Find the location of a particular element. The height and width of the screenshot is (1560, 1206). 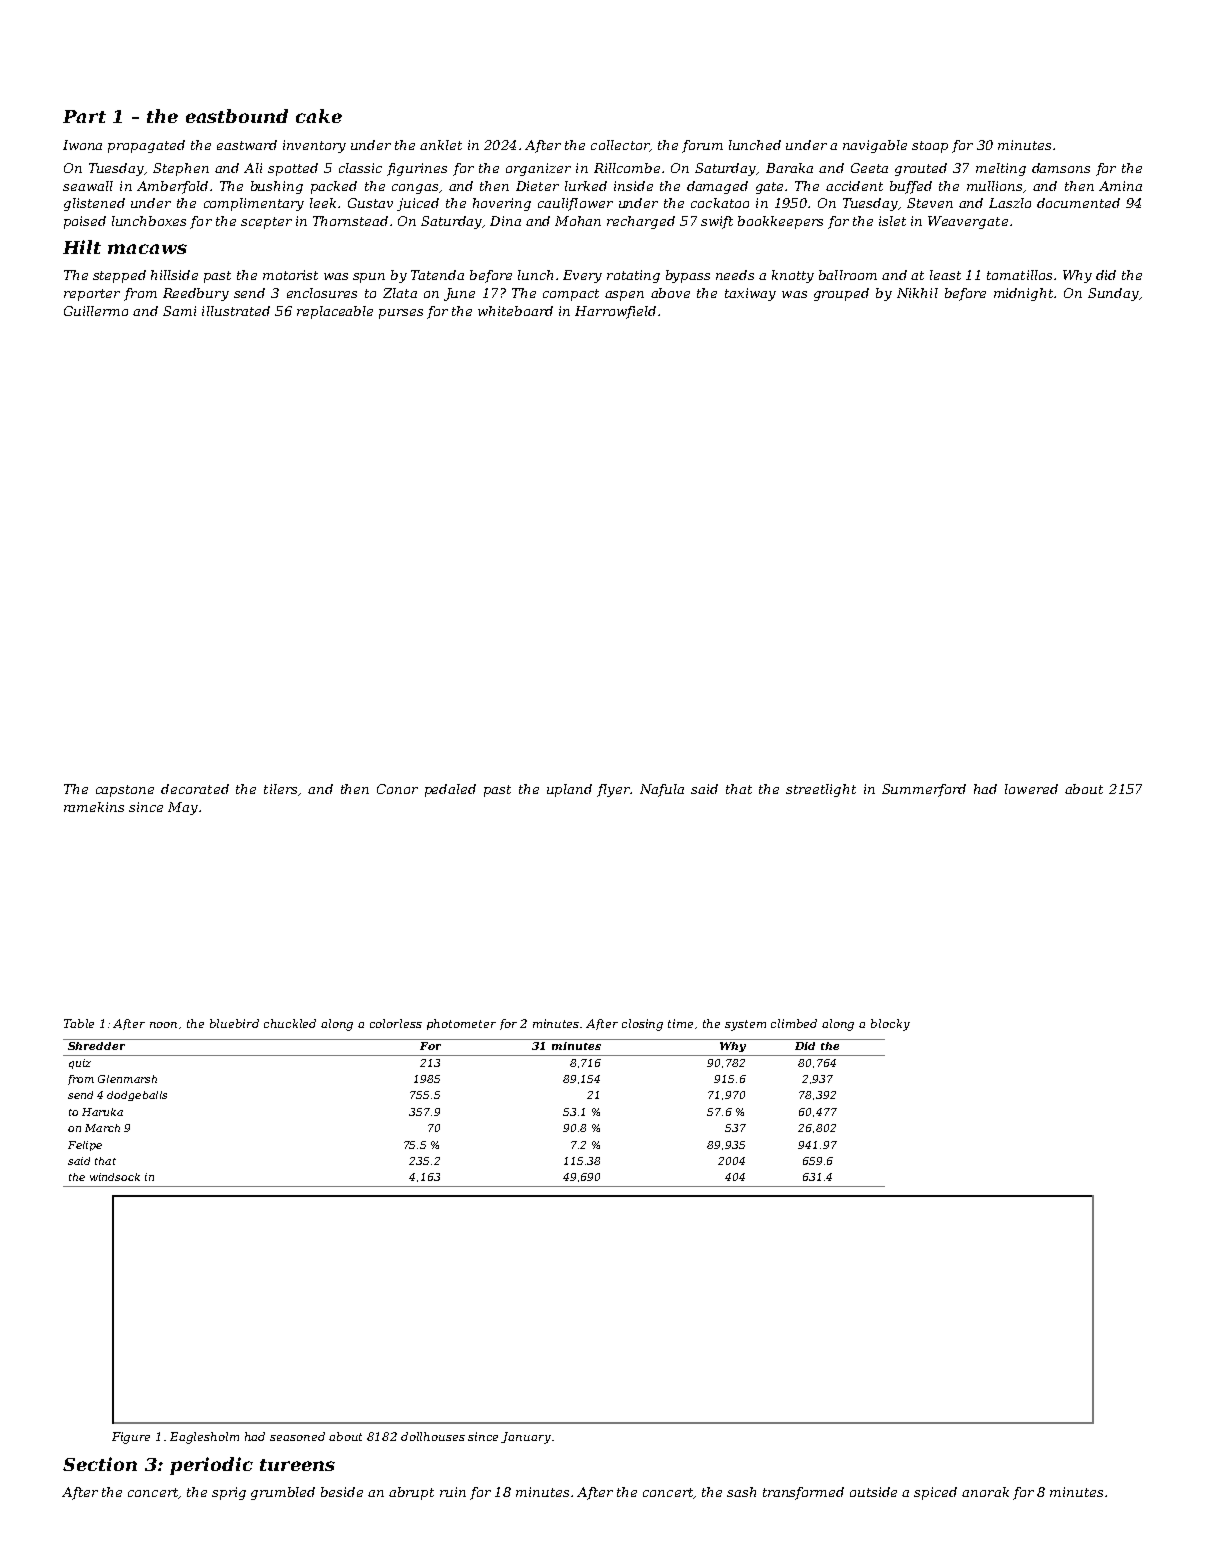

decorated is located at coordinates (195, 789).
